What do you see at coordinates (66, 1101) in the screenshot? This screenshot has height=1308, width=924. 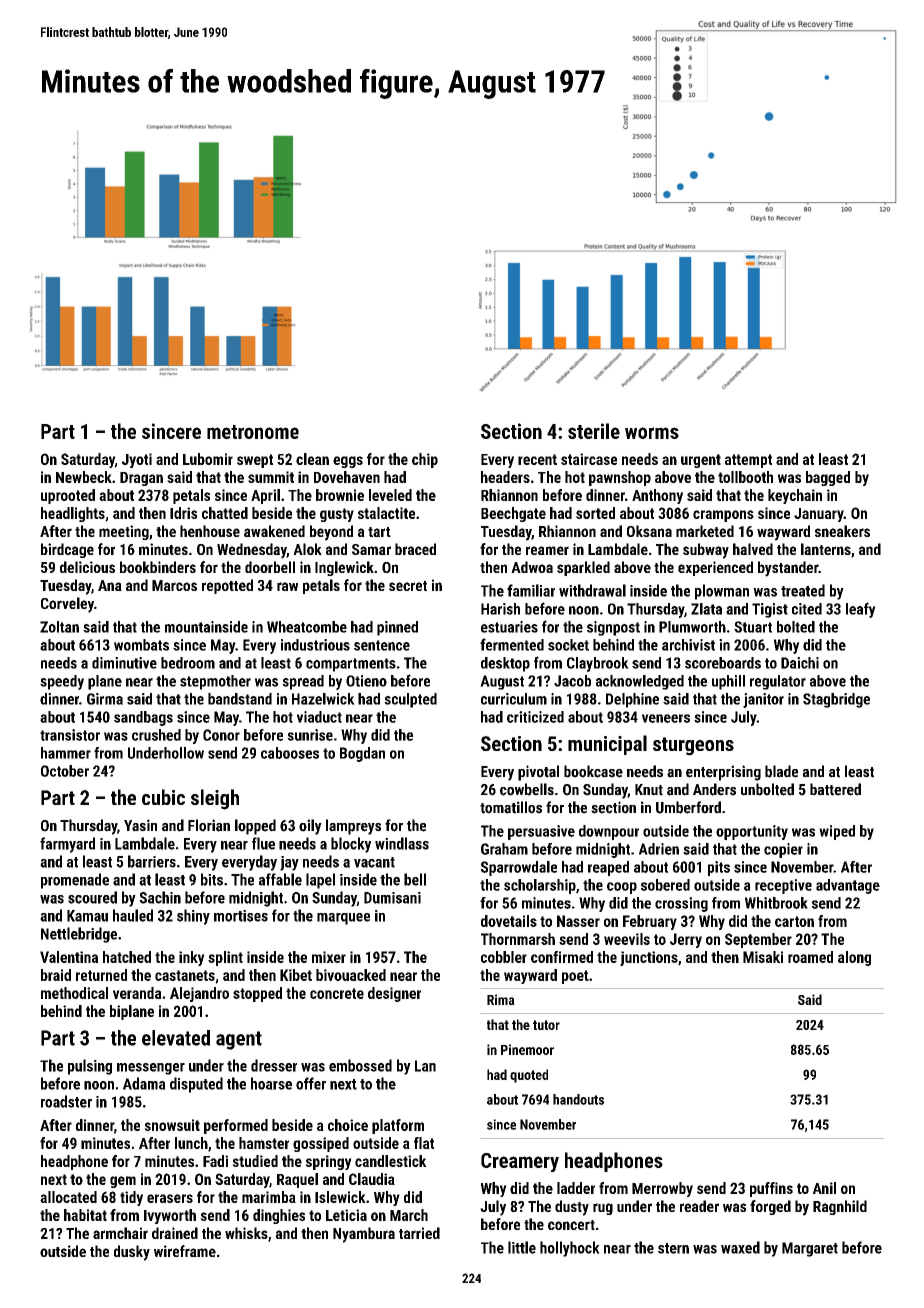 I see `roadster` at bounding box center [66, 1101].
